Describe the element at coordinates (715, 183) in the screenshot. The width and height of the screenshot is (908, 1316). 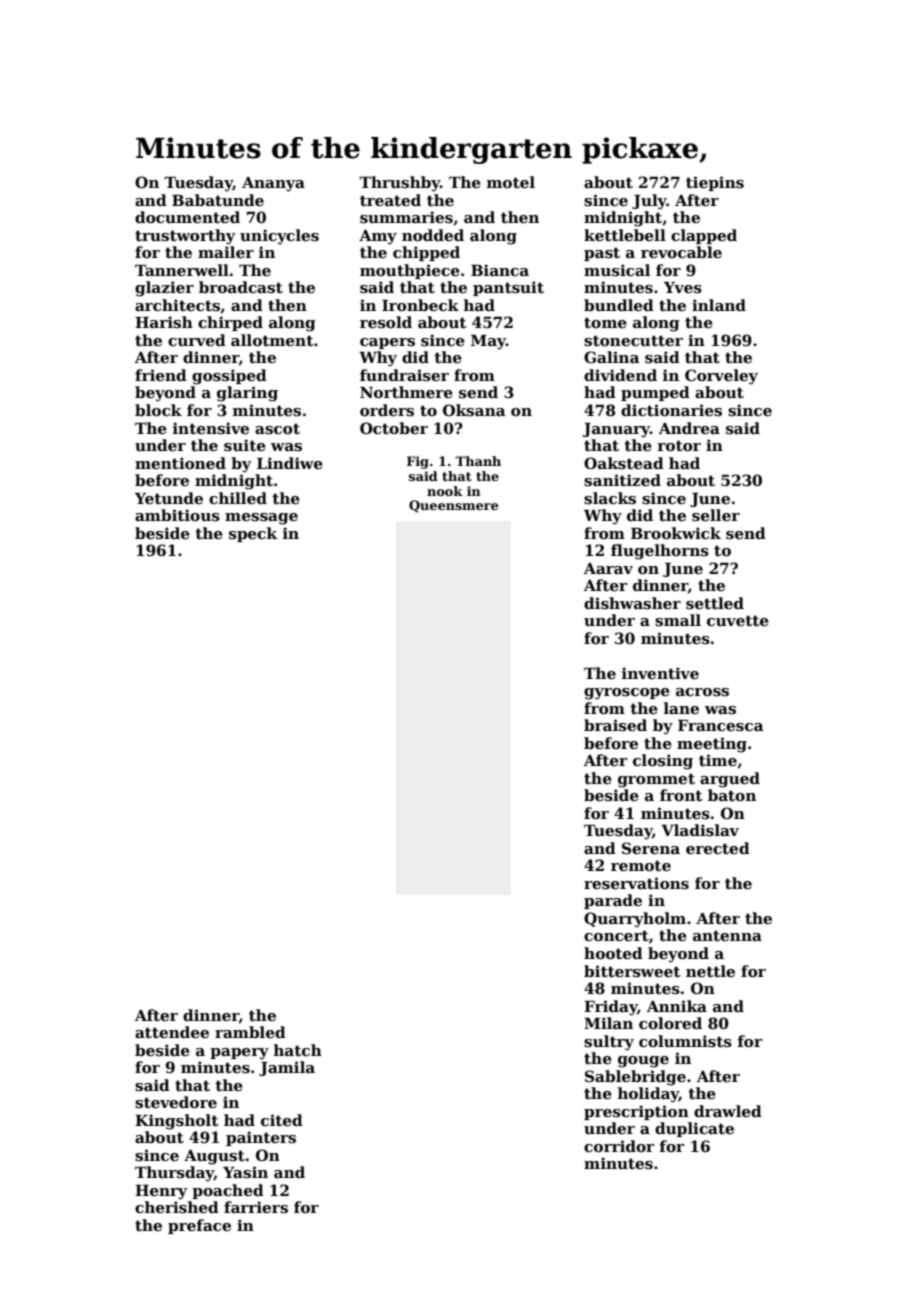
I see `tiepins` at that location.
